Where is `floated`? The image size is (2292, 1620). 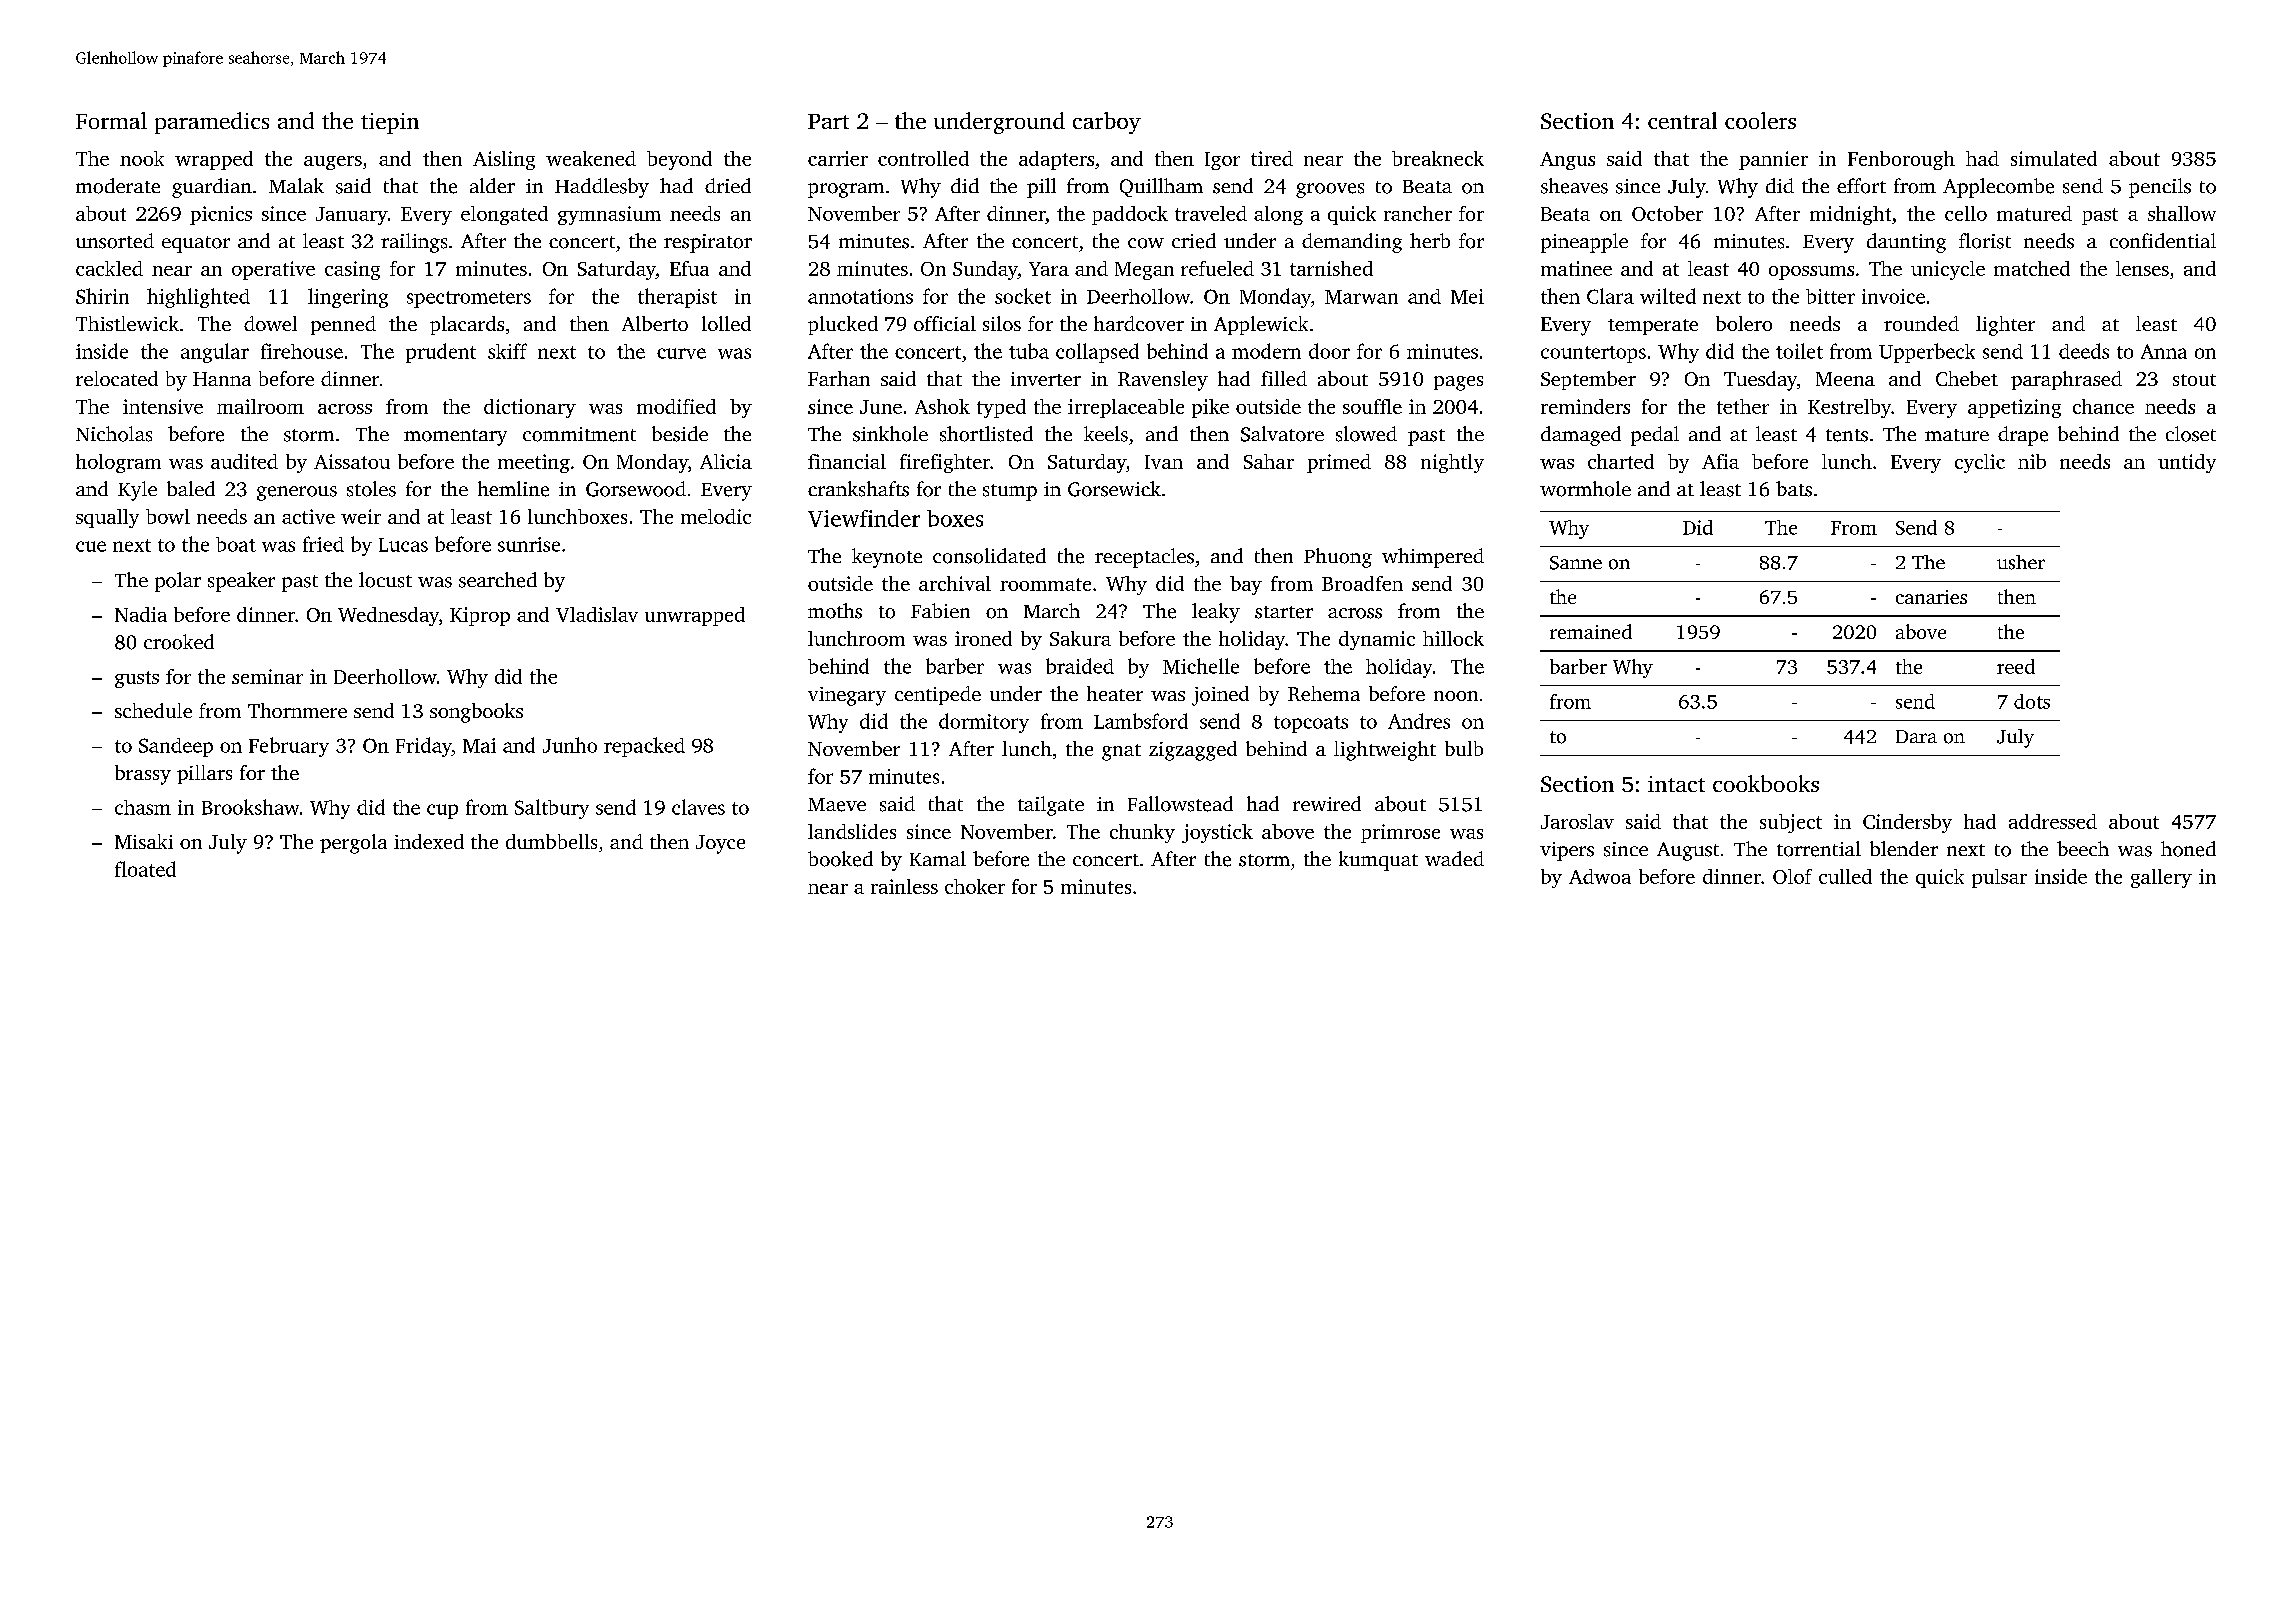 floated is located at coordinates (145, 869).
